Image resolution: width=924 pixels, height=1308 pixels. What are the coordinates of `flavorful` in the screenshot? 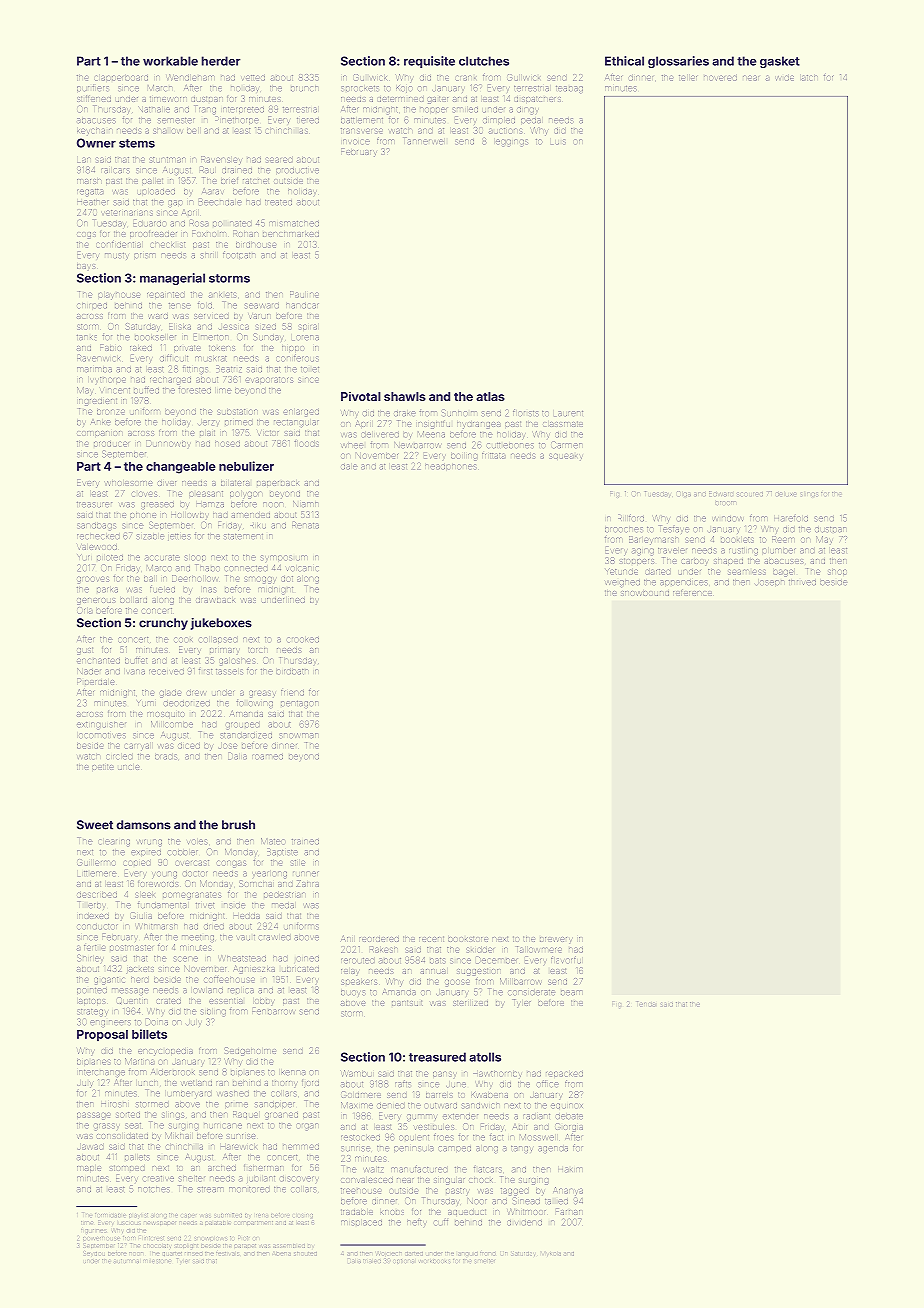 It's located at (566, 960).
